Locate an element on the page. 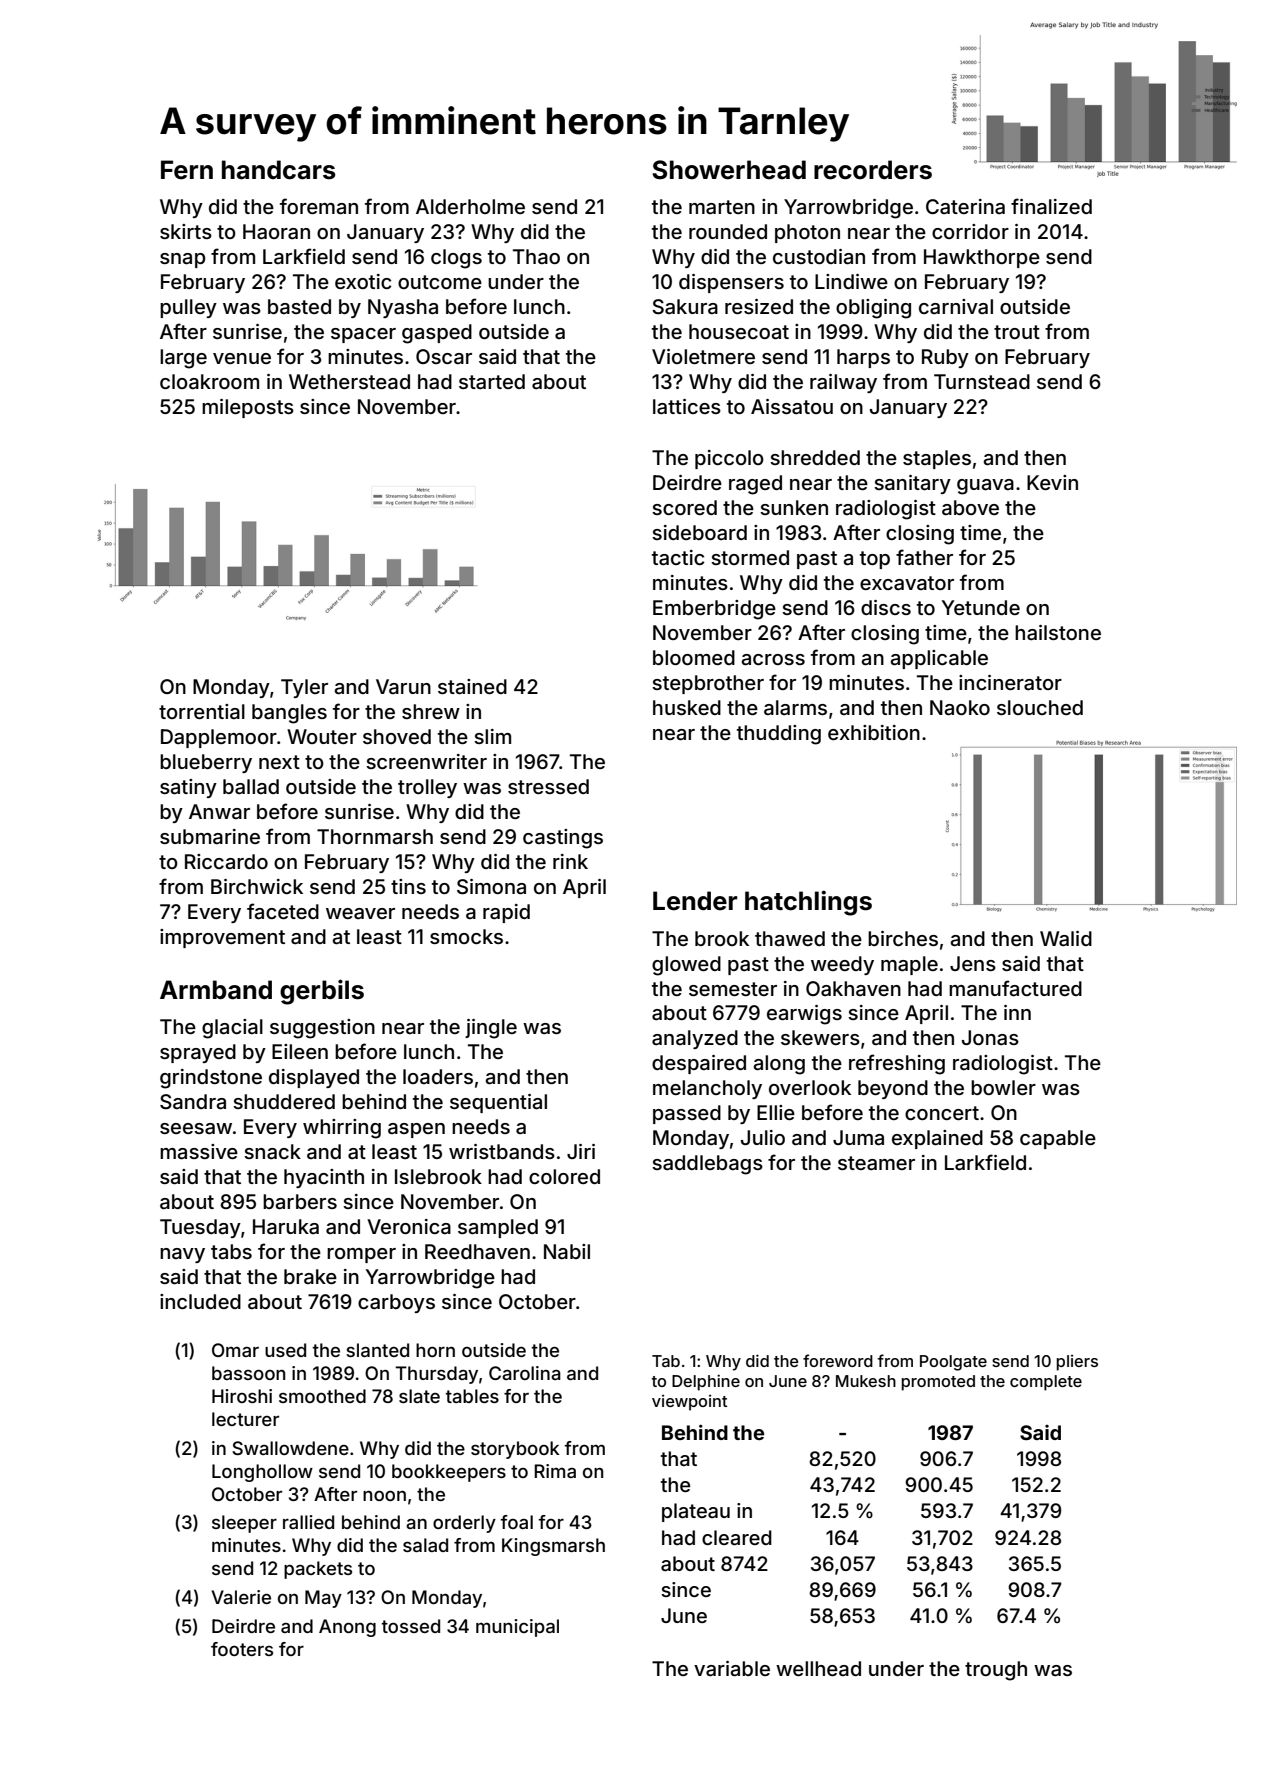 This page has width=1262, height=1785. castings is located at coordinates (563, 839).
